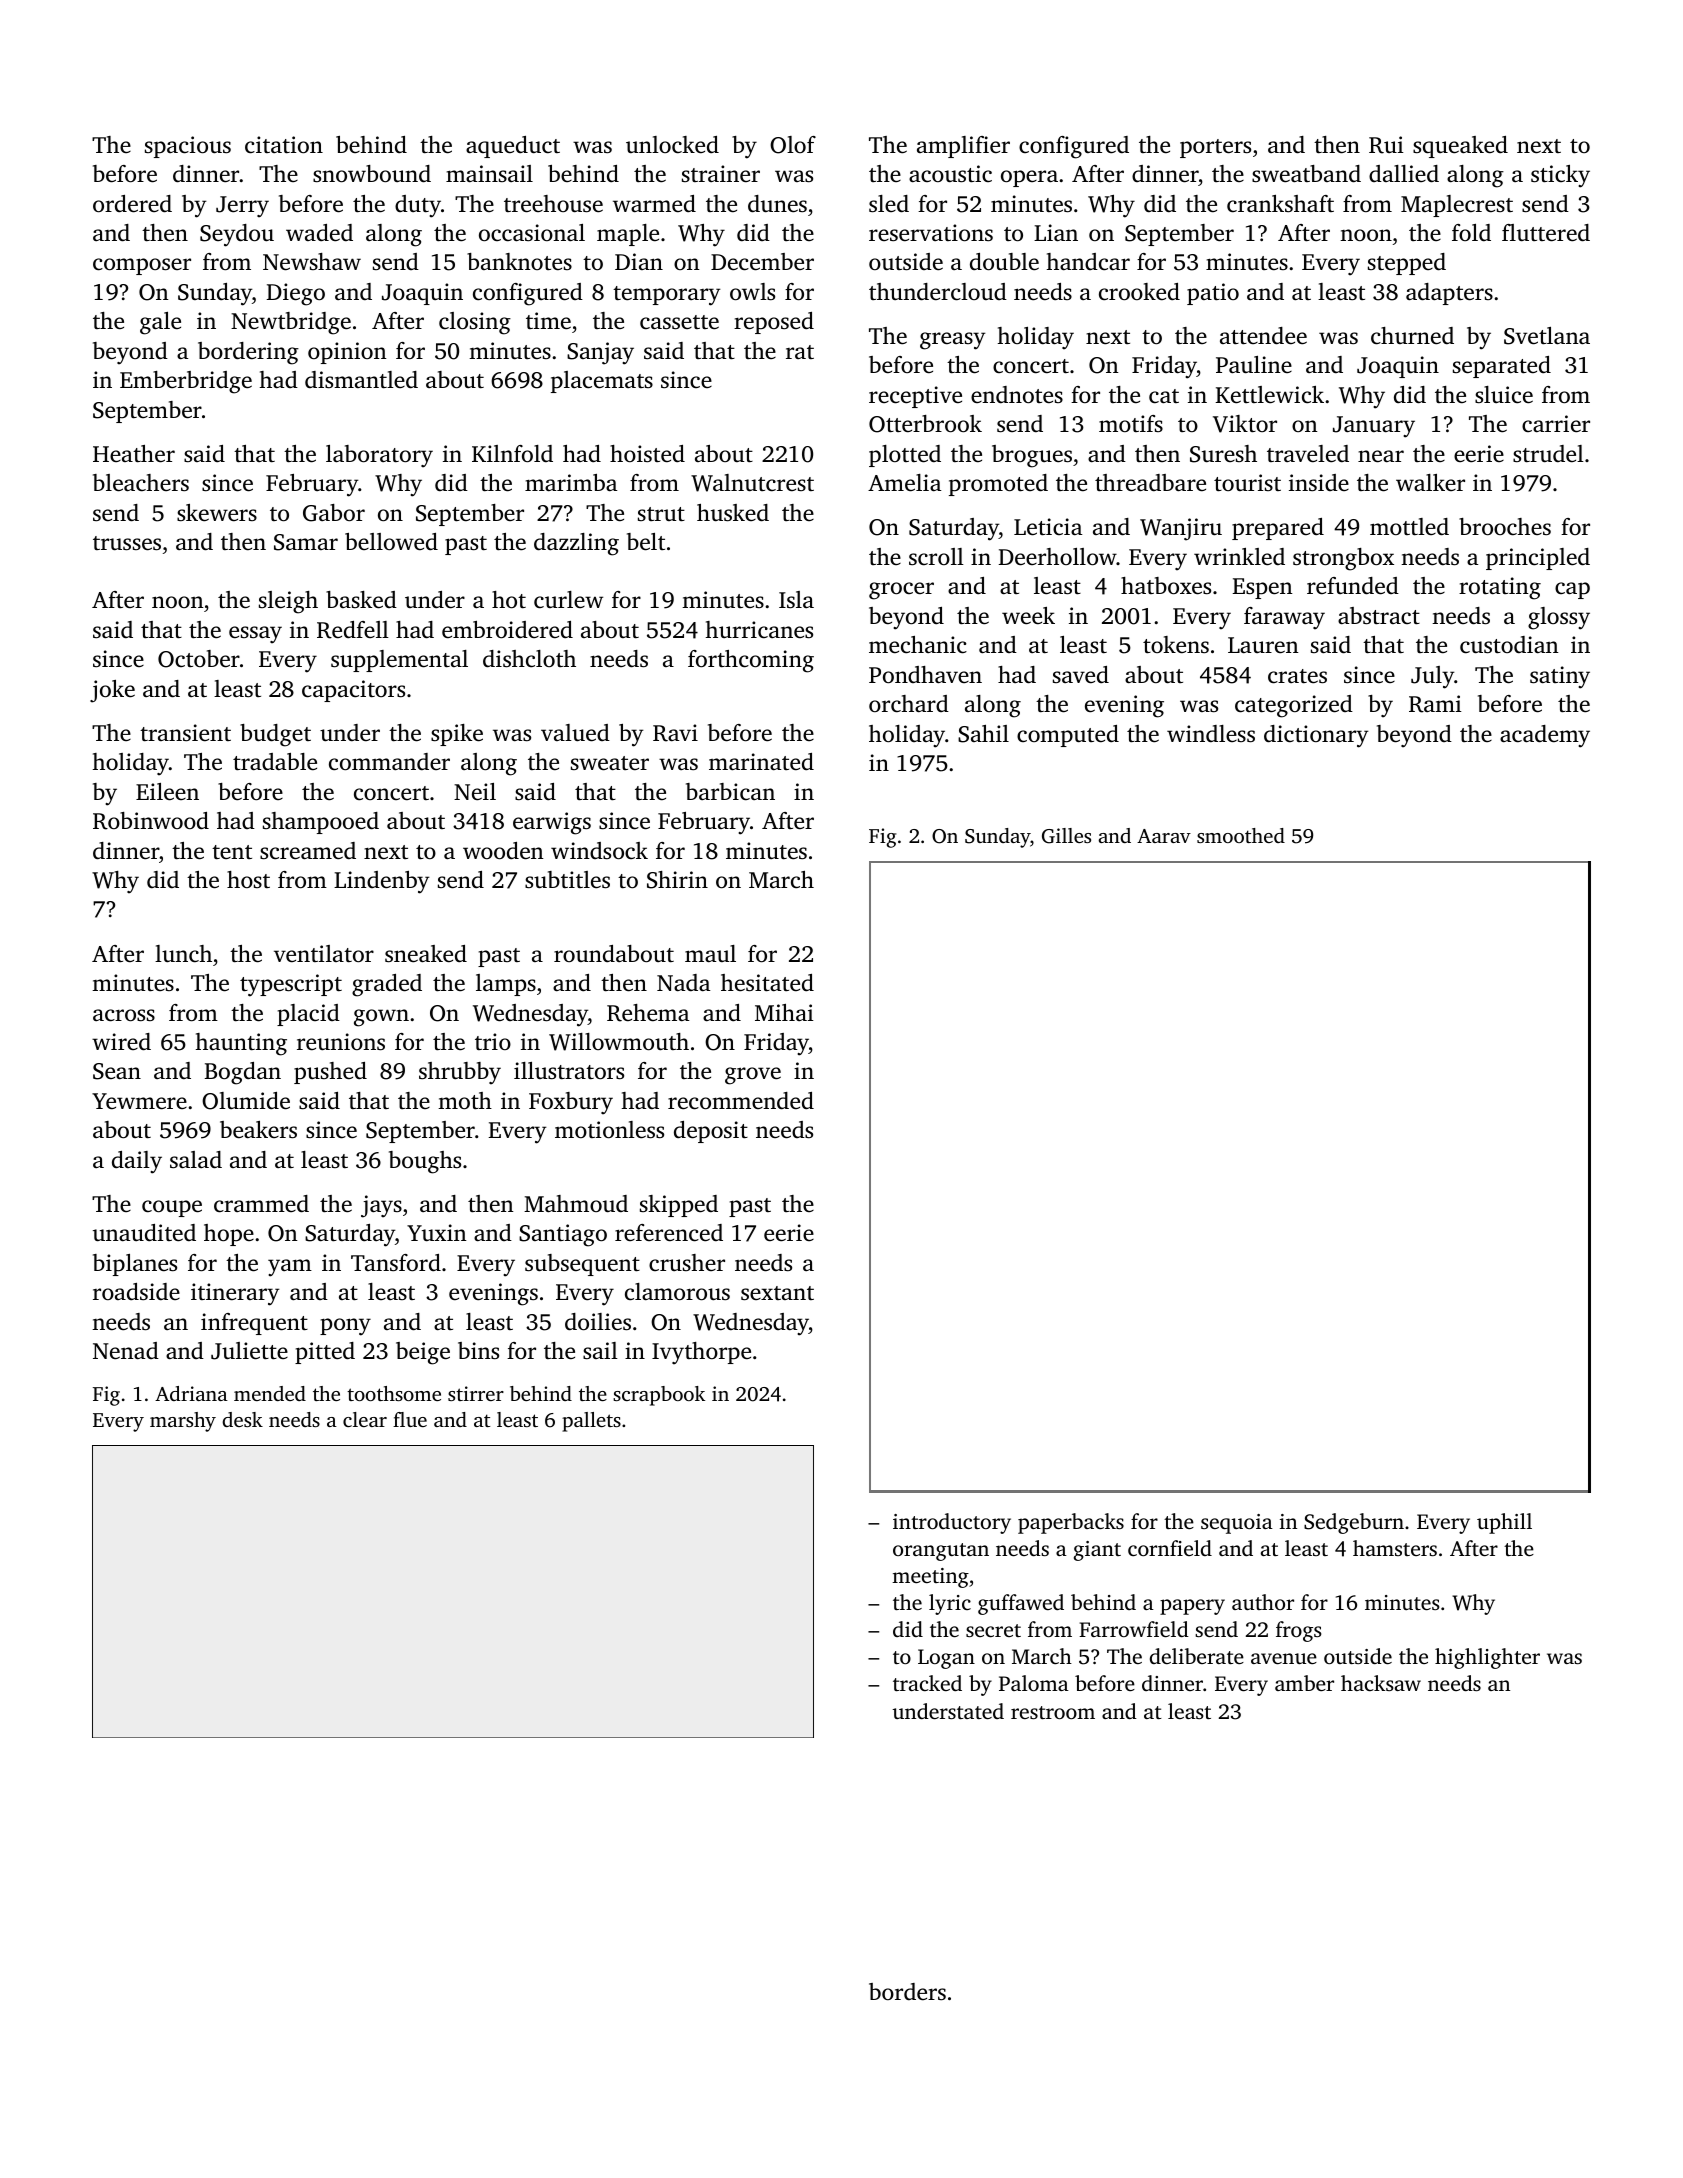  I want to click on lunch, so click(183, 954).
